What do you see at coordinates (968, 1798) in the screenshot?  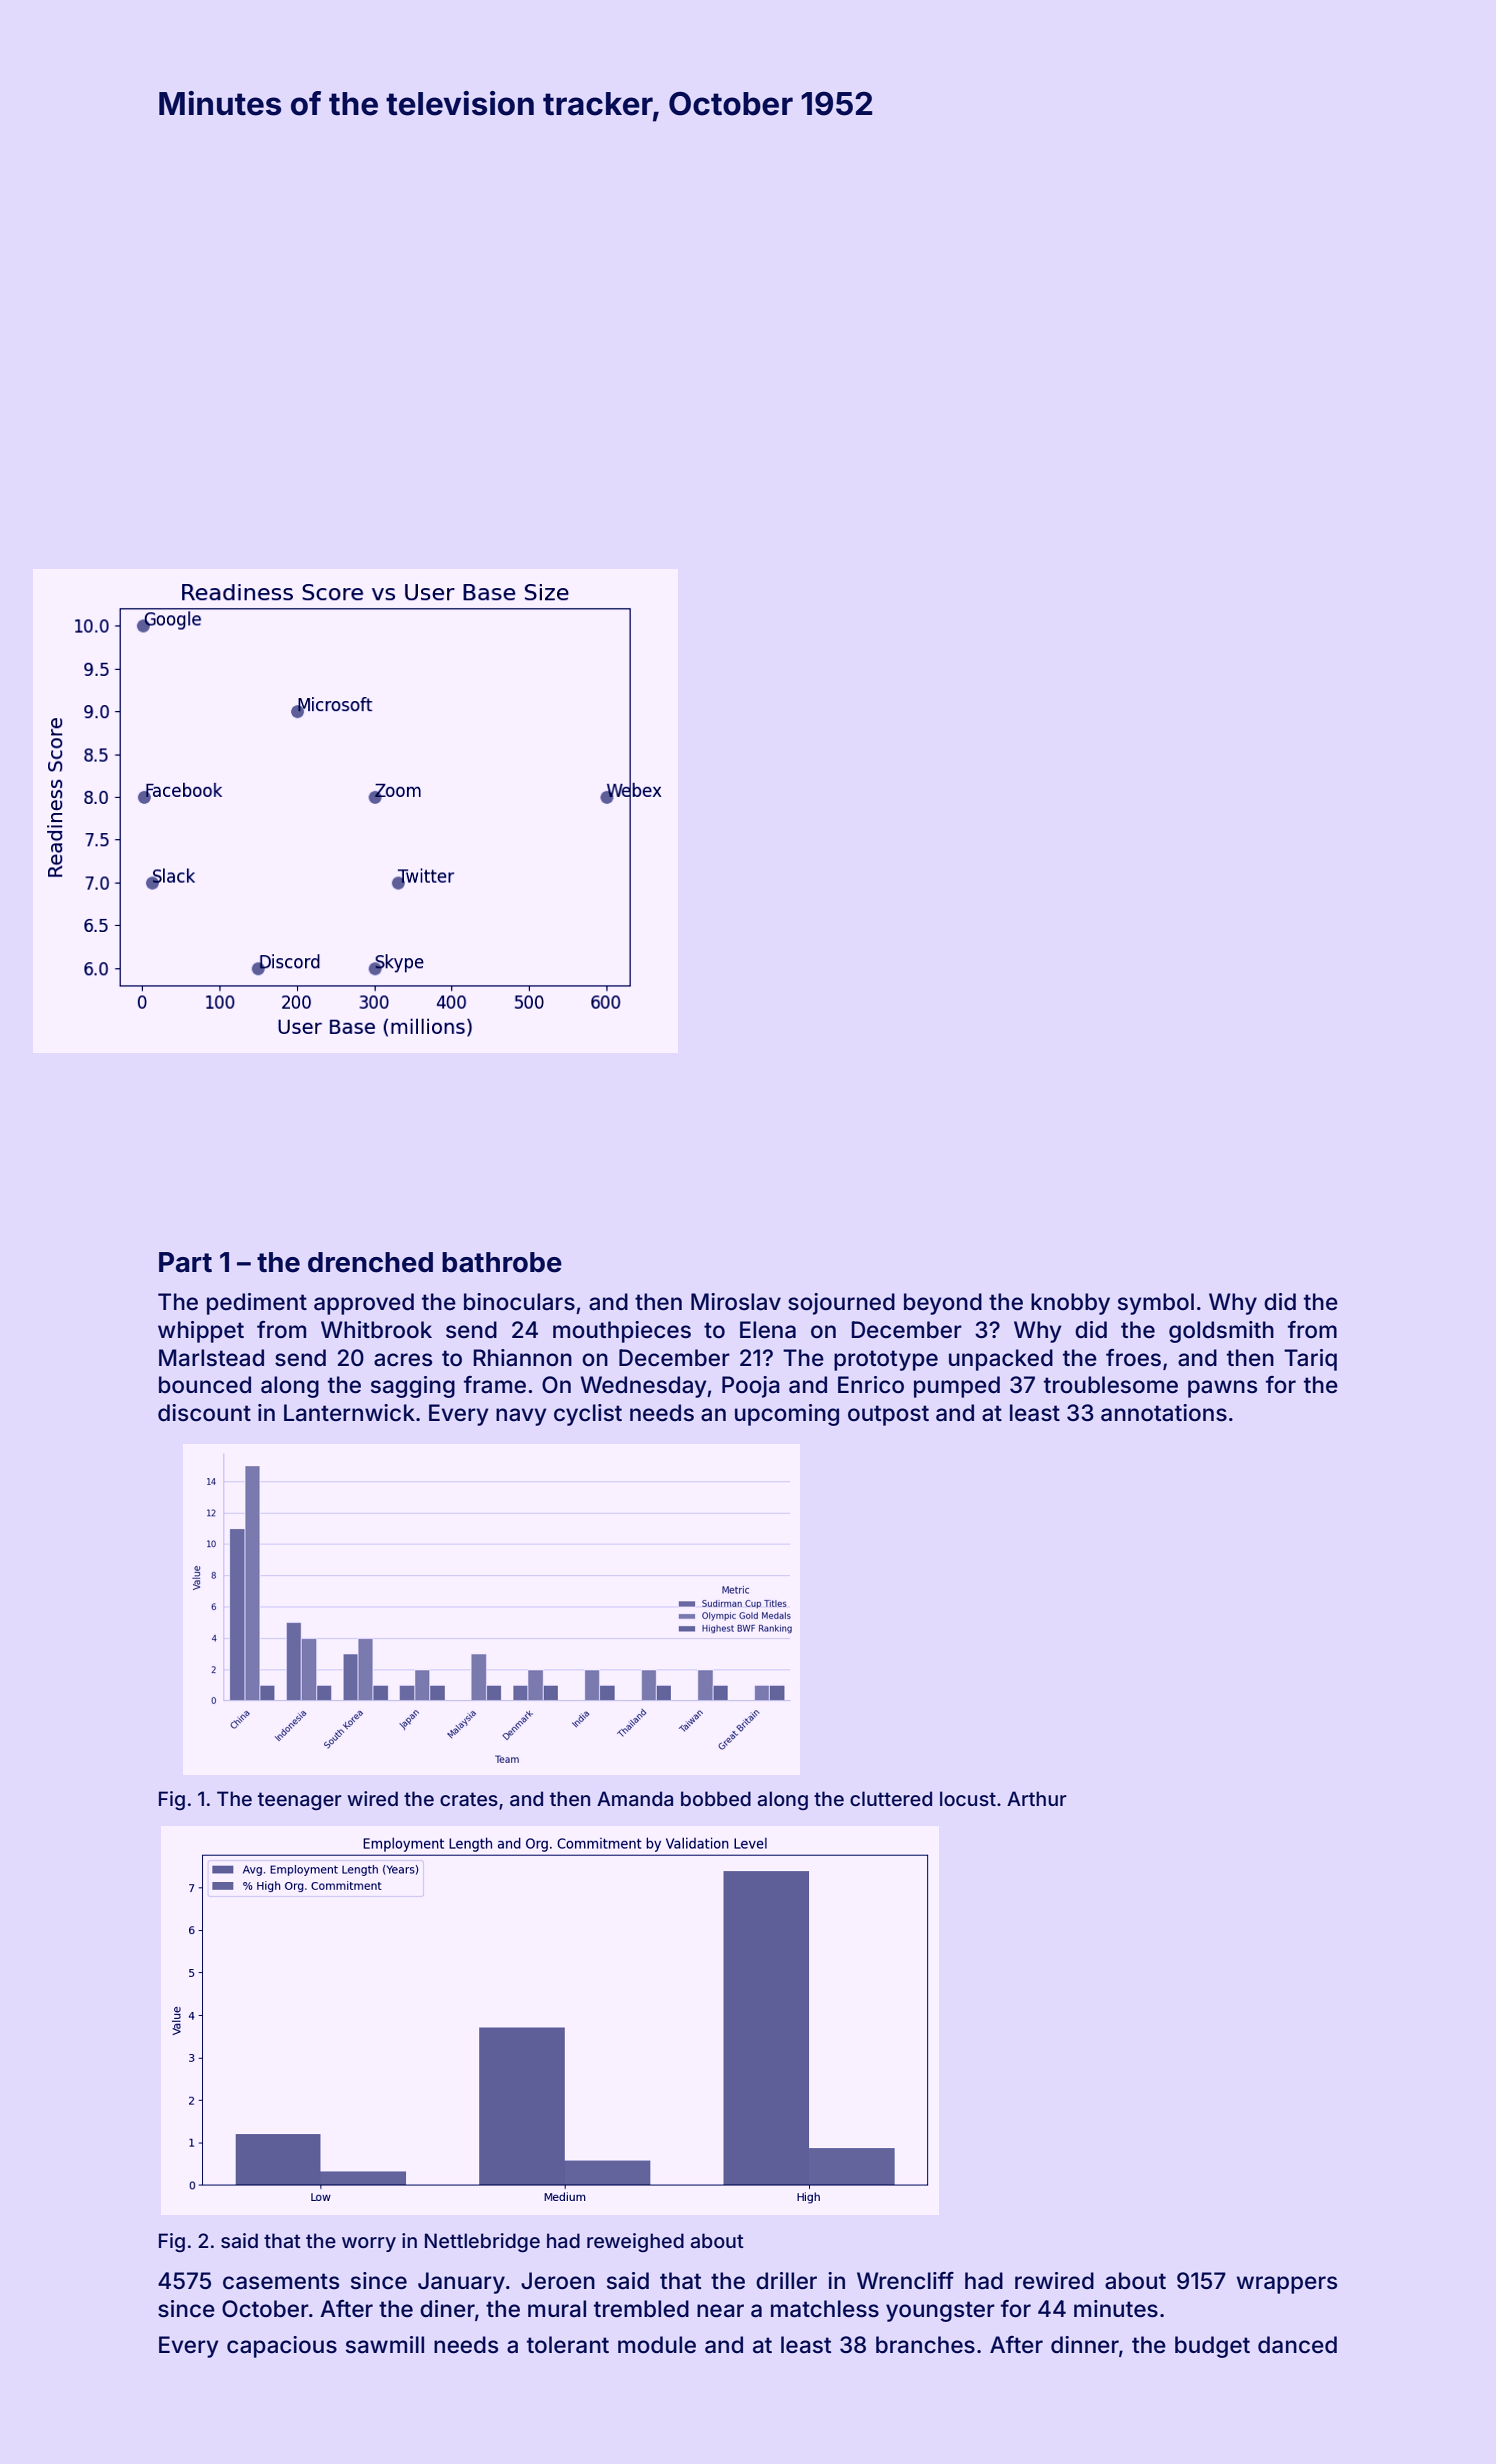 I see `locust` at bounding box center [968, 1798].
